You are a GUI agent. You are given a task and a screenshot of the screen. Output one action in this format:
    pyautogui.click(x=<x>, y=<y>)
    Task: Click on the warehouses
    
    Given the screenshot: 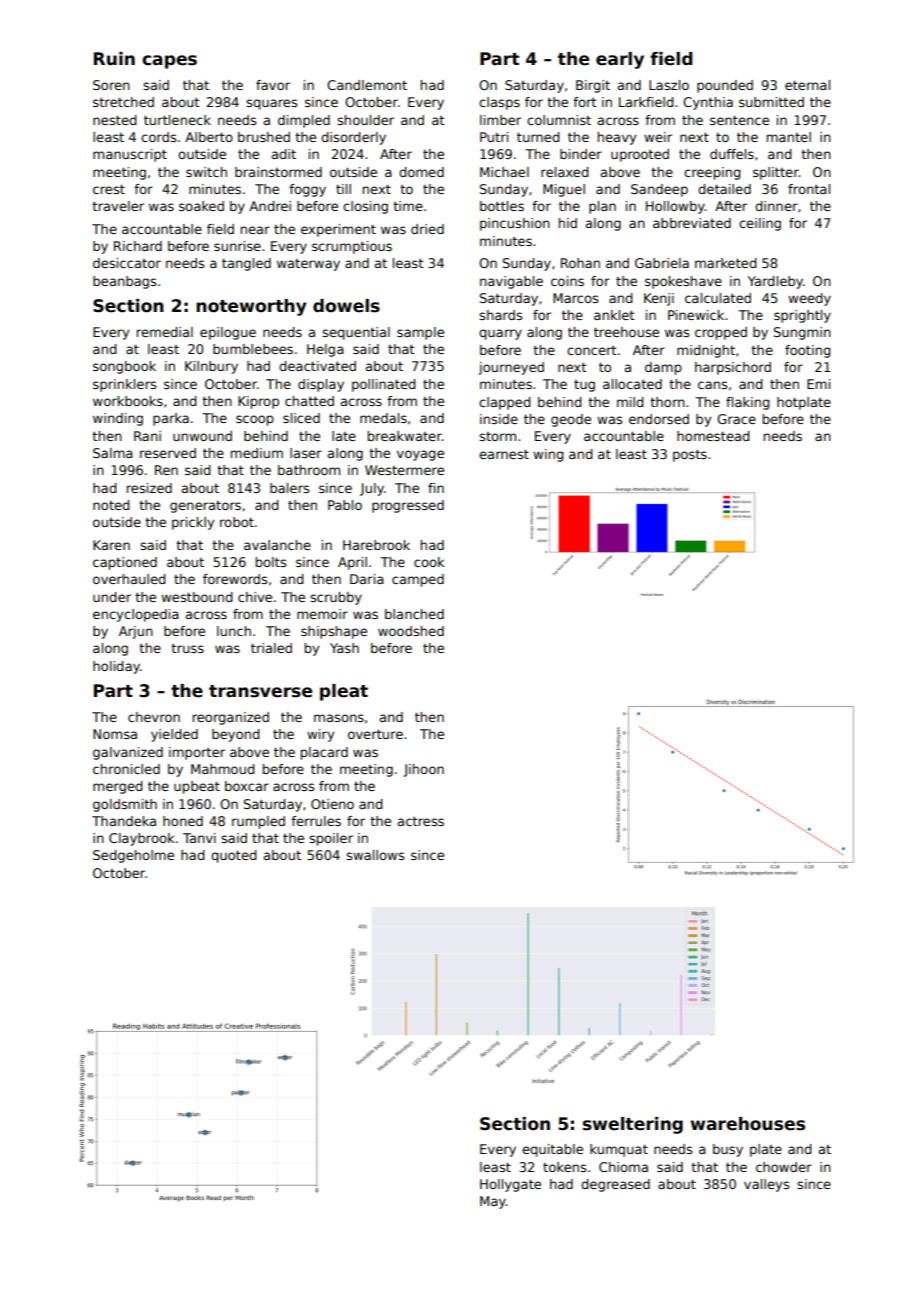 What is the action you would take?
    pyautogui.click(x=748, y=1124)
